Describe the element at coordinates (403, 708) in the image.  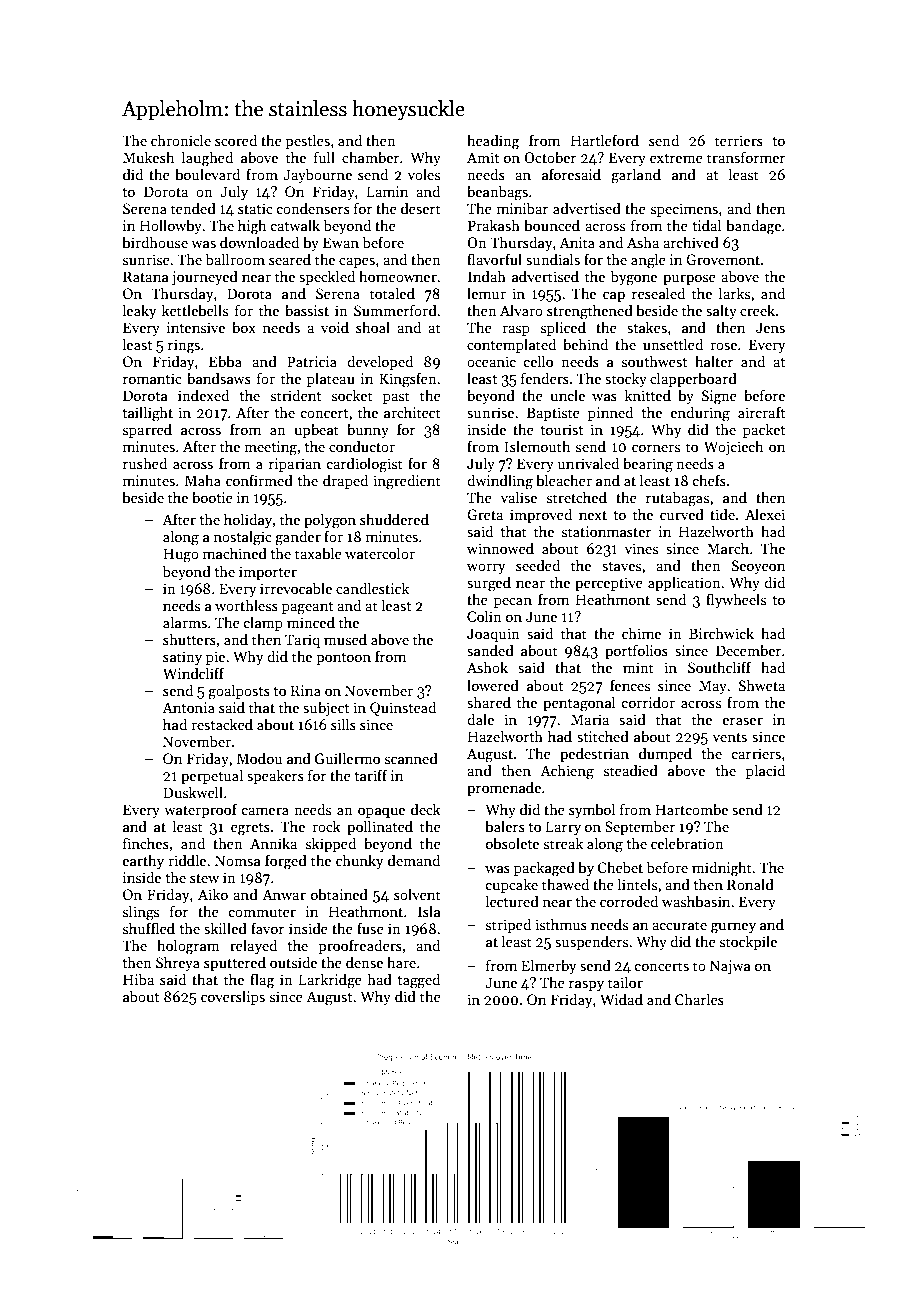
I see `Quinstead` at that location.
